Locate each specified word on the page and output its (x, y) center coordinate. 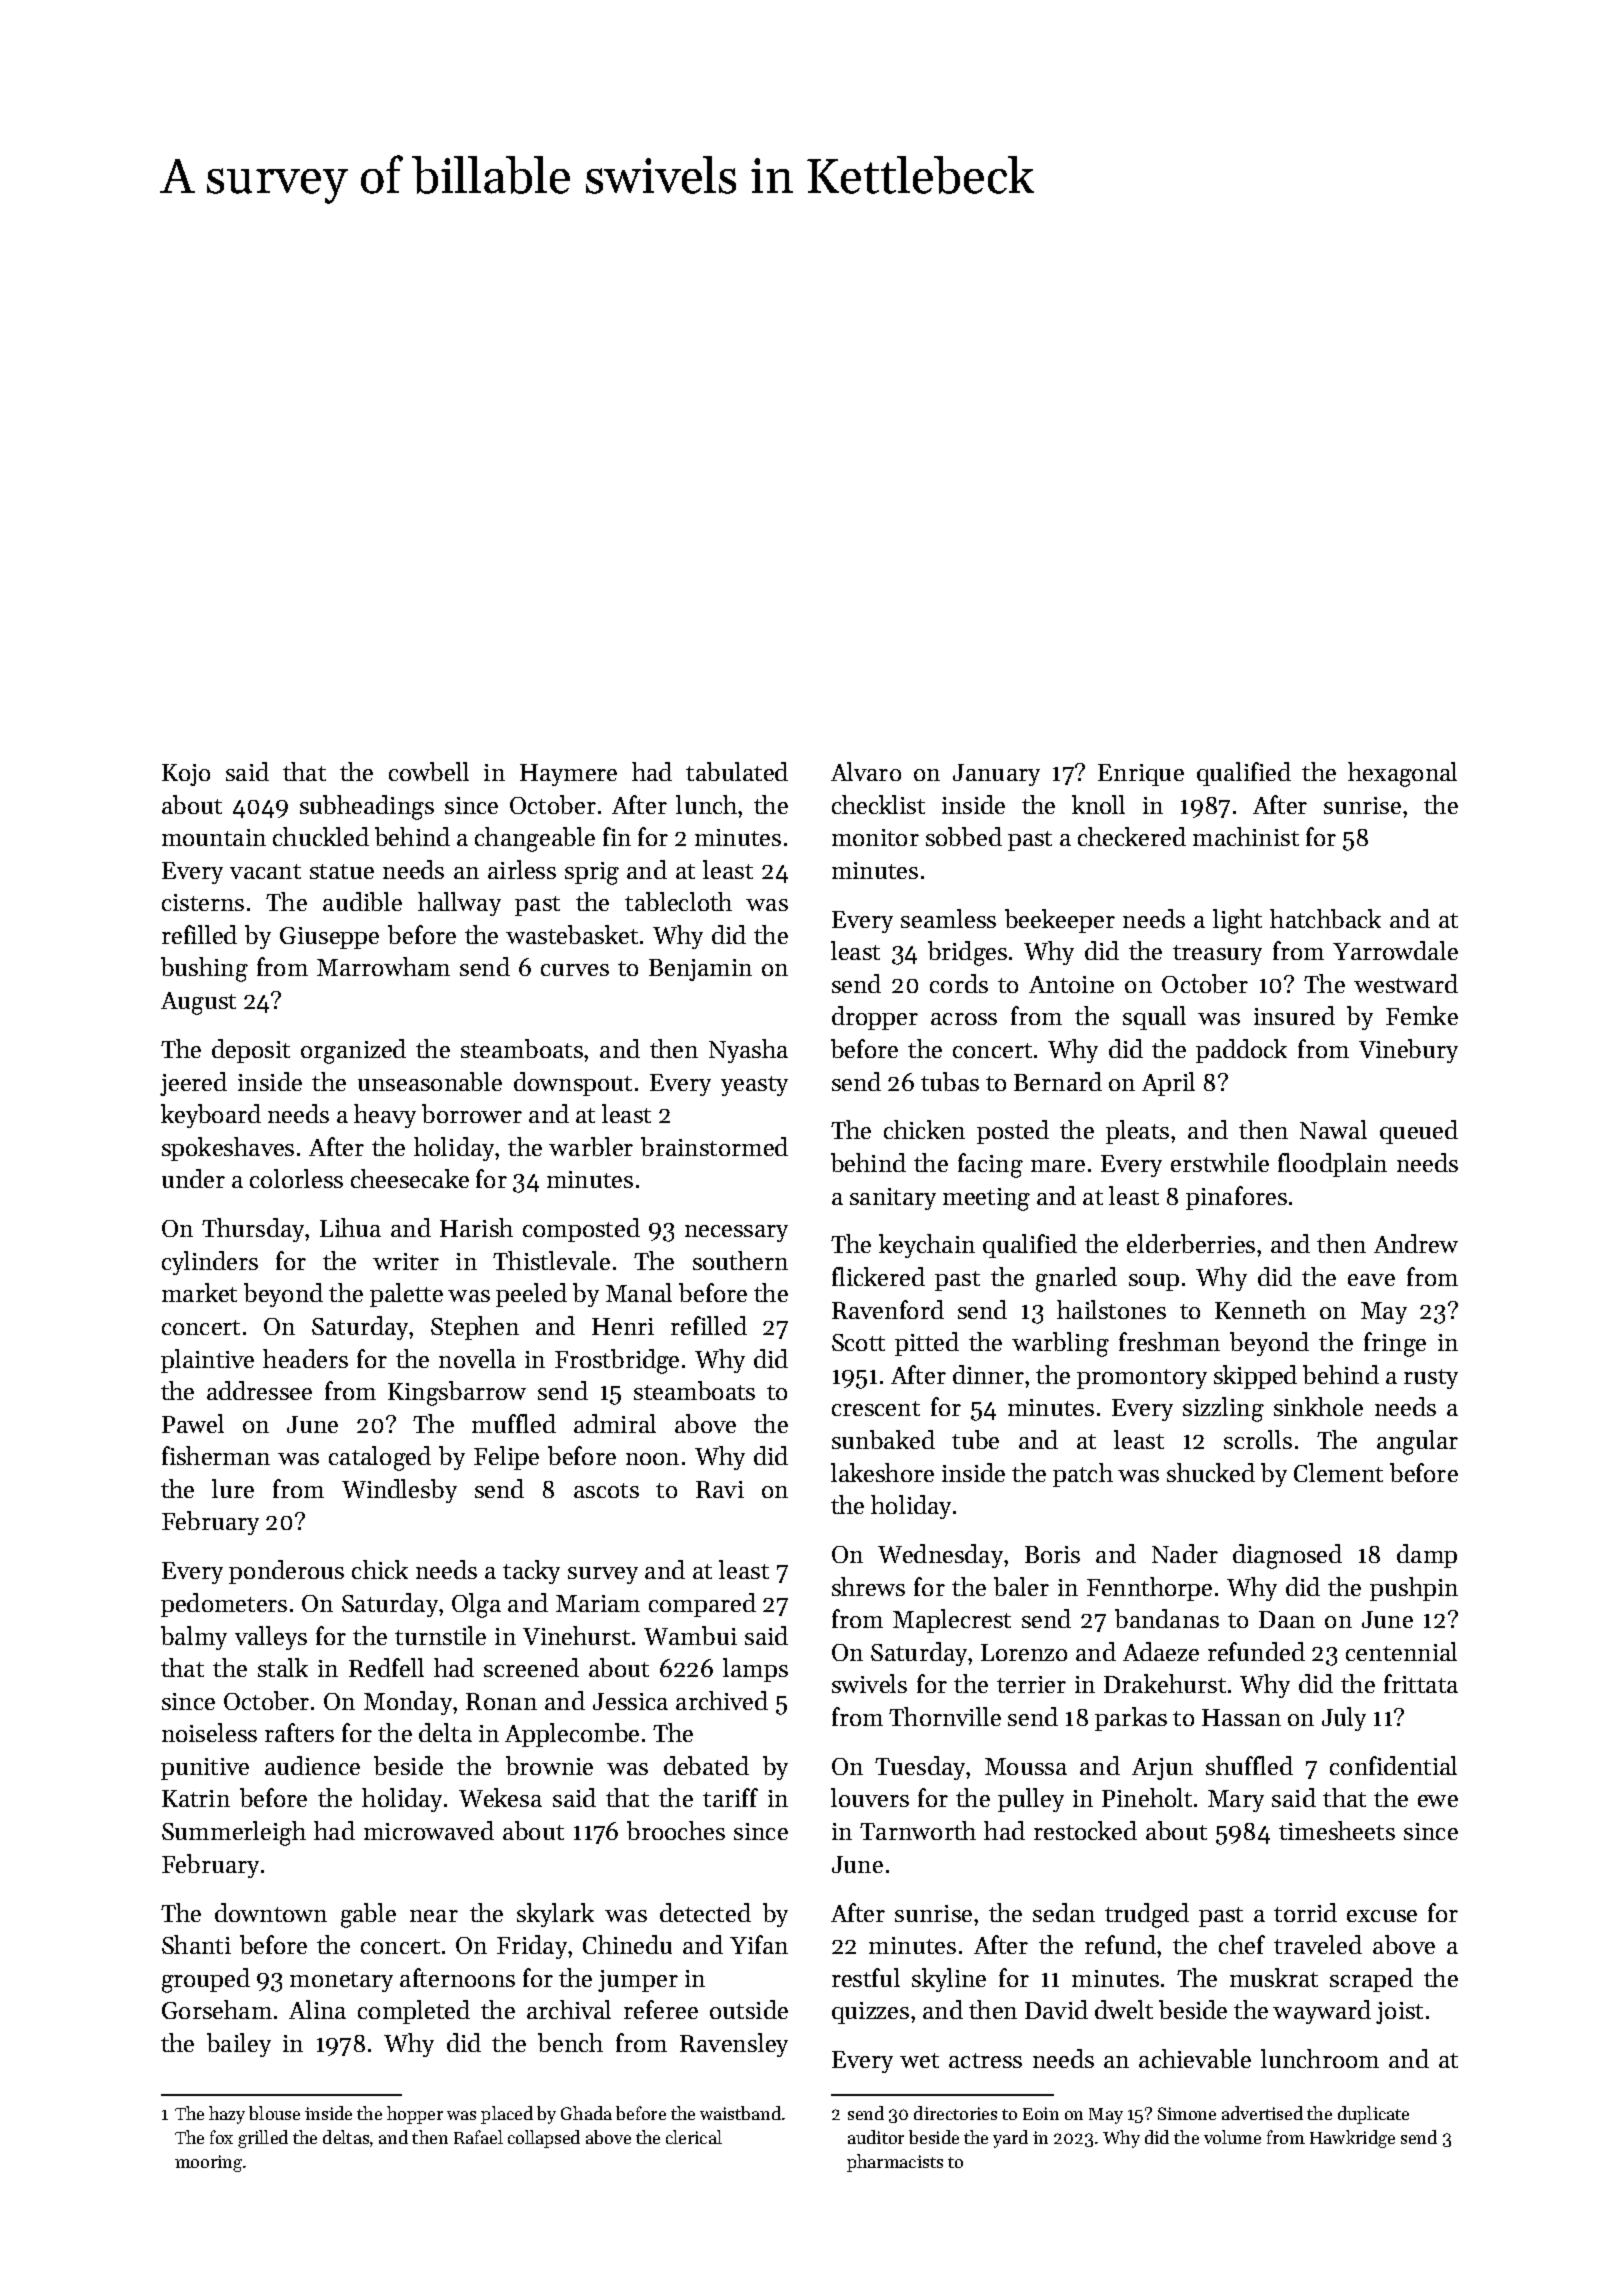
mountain (214, 837)
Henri (623, 1326)
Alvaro (866, 771)
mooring (208, 2163)
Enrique (1141, 775)
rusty (1431, 1379)
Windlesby (399, 1491)
